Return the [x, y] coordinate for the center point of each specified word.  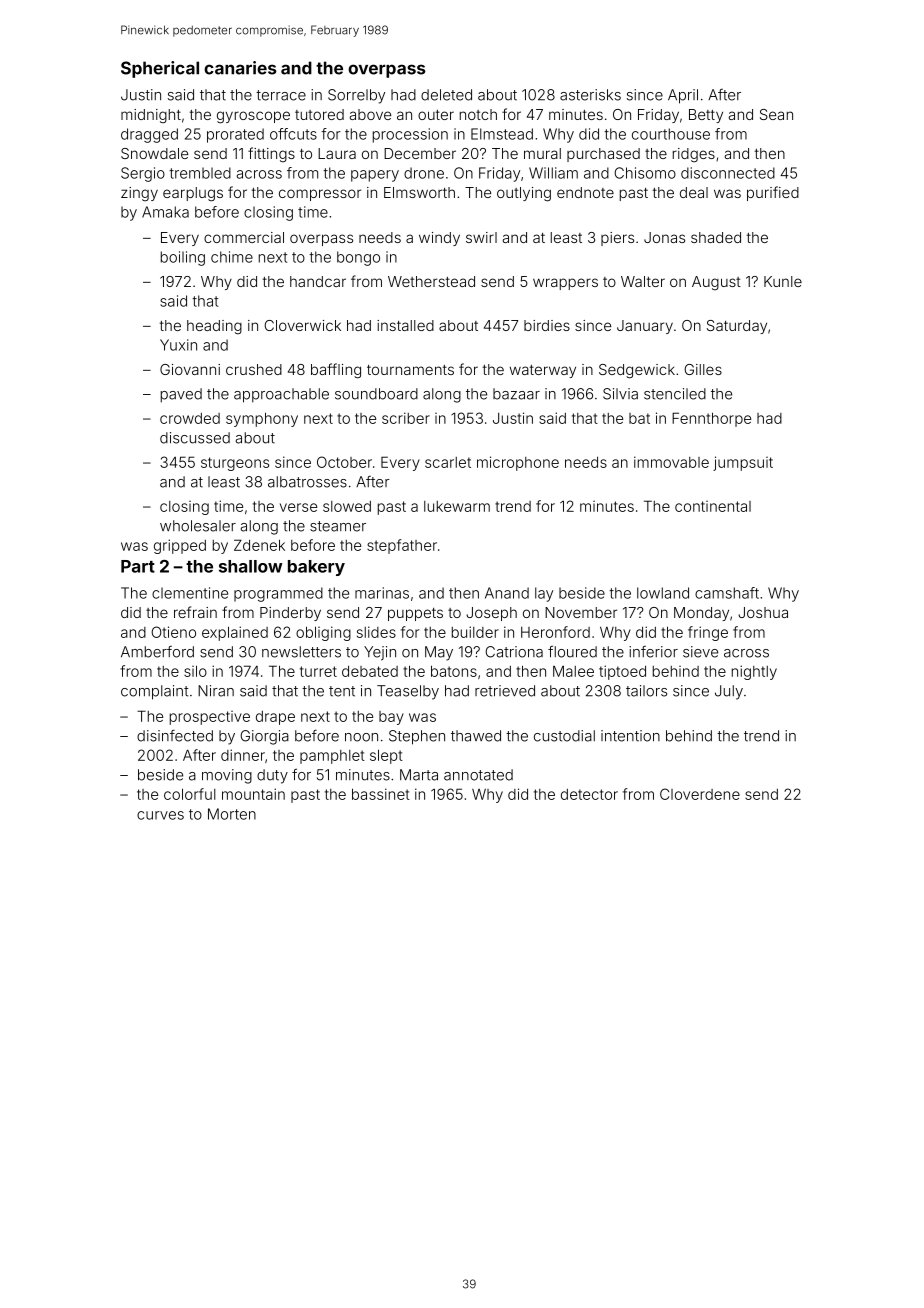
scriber [406, 418]
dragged [149, 135]
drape [275, 718]
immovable [671, 462]
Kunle [783, 281]
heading [214, 327]
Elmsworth [419, 192]
